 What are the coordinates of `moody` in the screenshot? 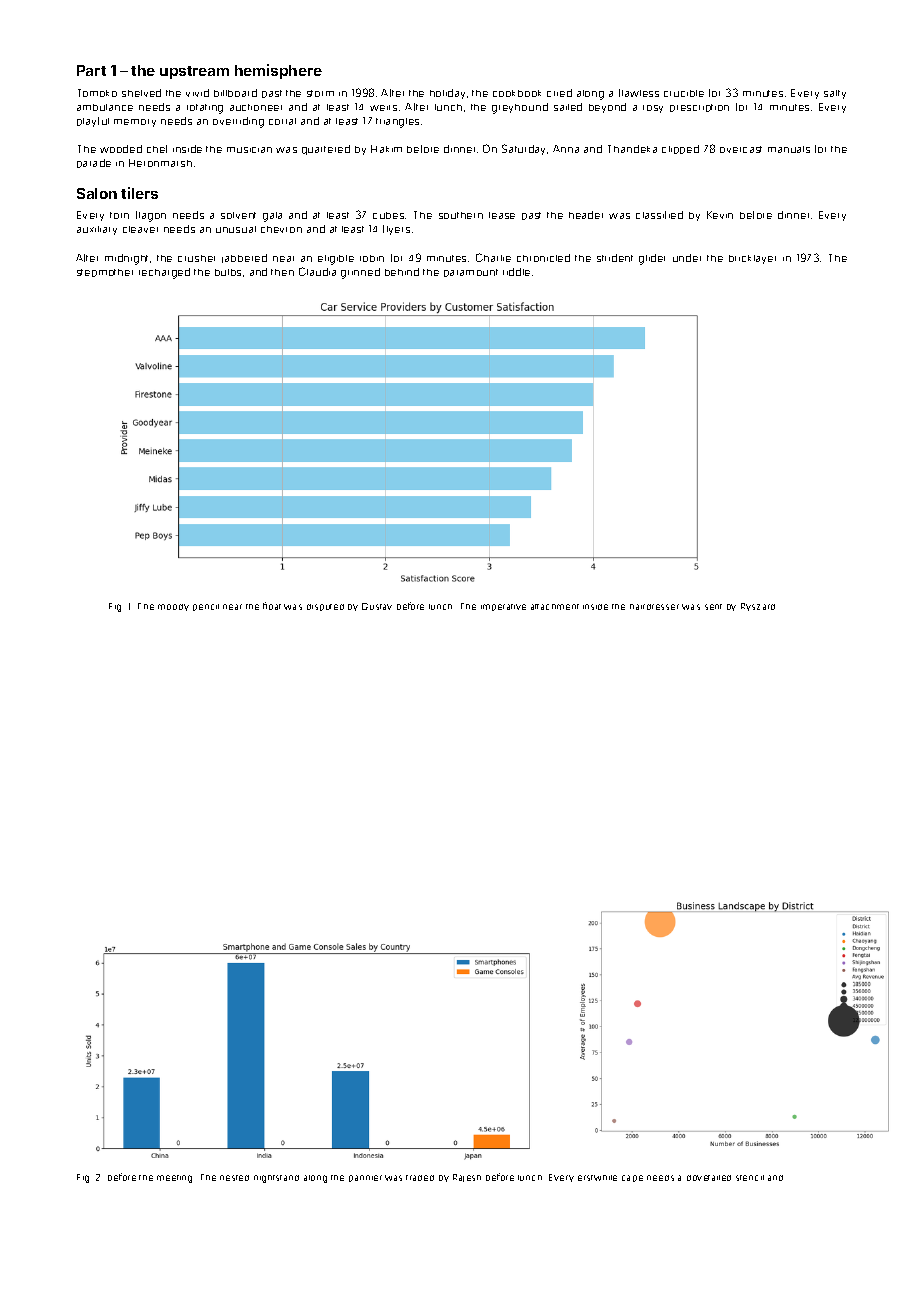 It's located at (173, 607).
